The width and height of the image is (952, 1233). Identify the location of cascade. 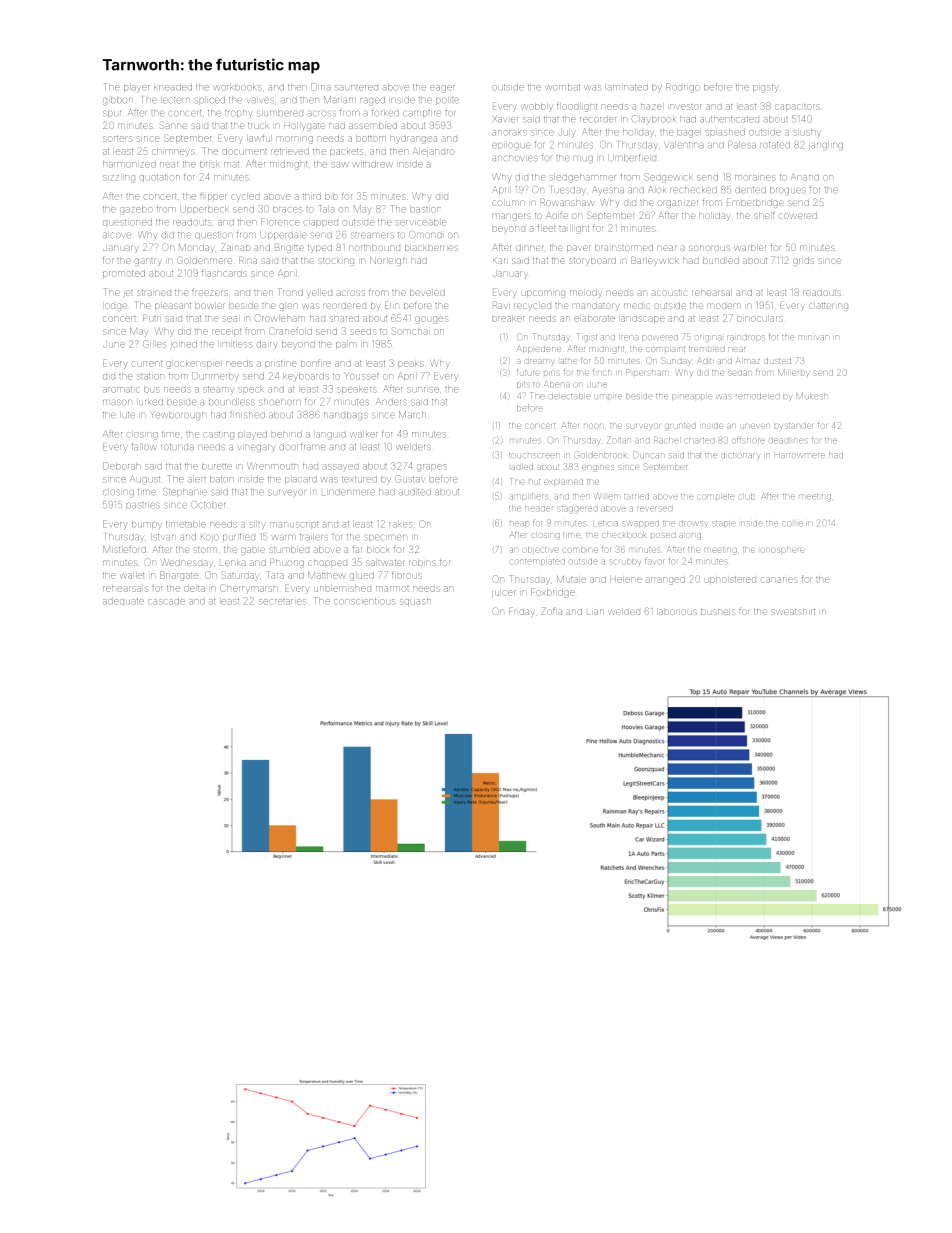
(166, 601).
